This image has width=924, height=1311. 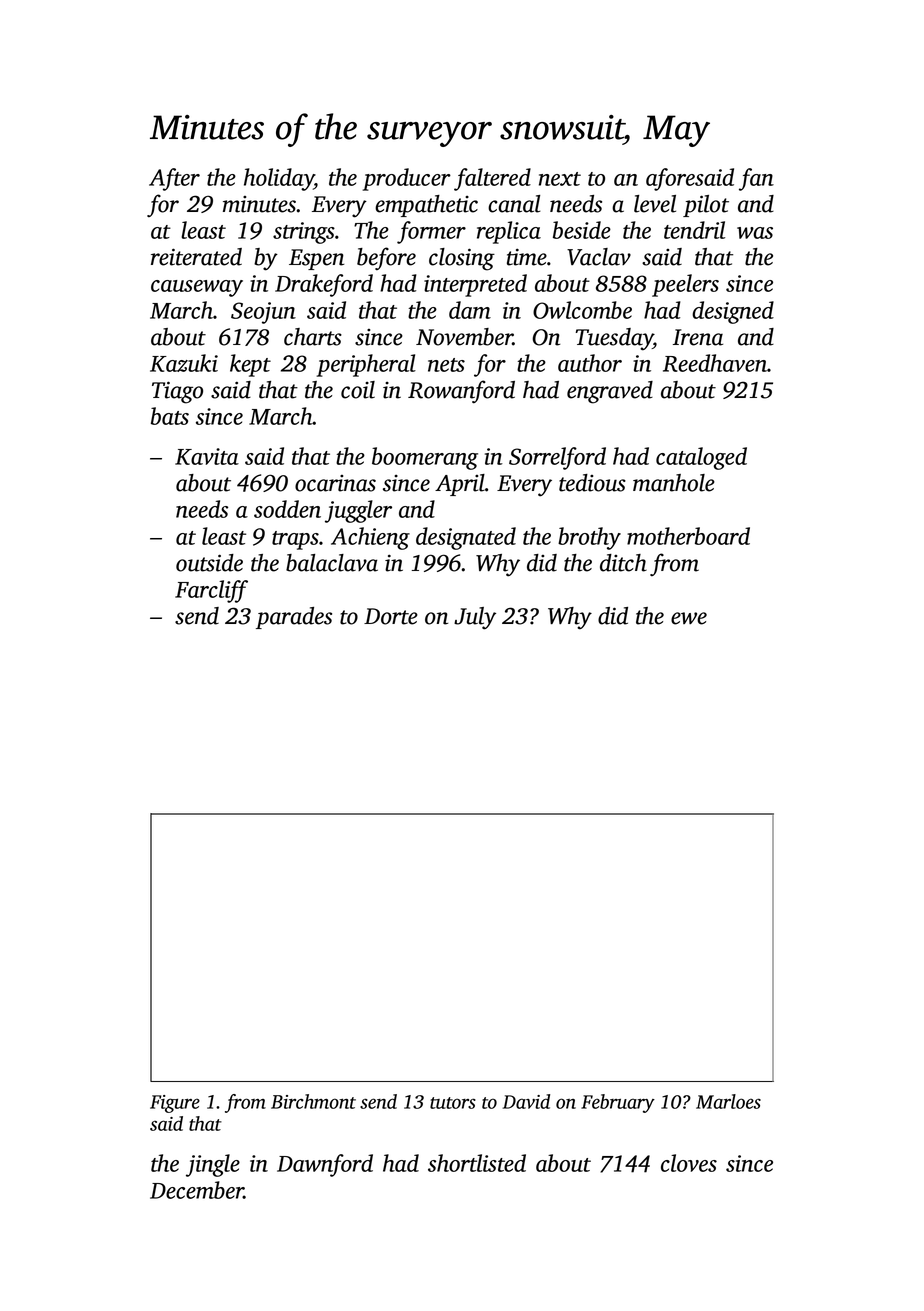 I want to click on jingle, so click(x=213, y=1165).
